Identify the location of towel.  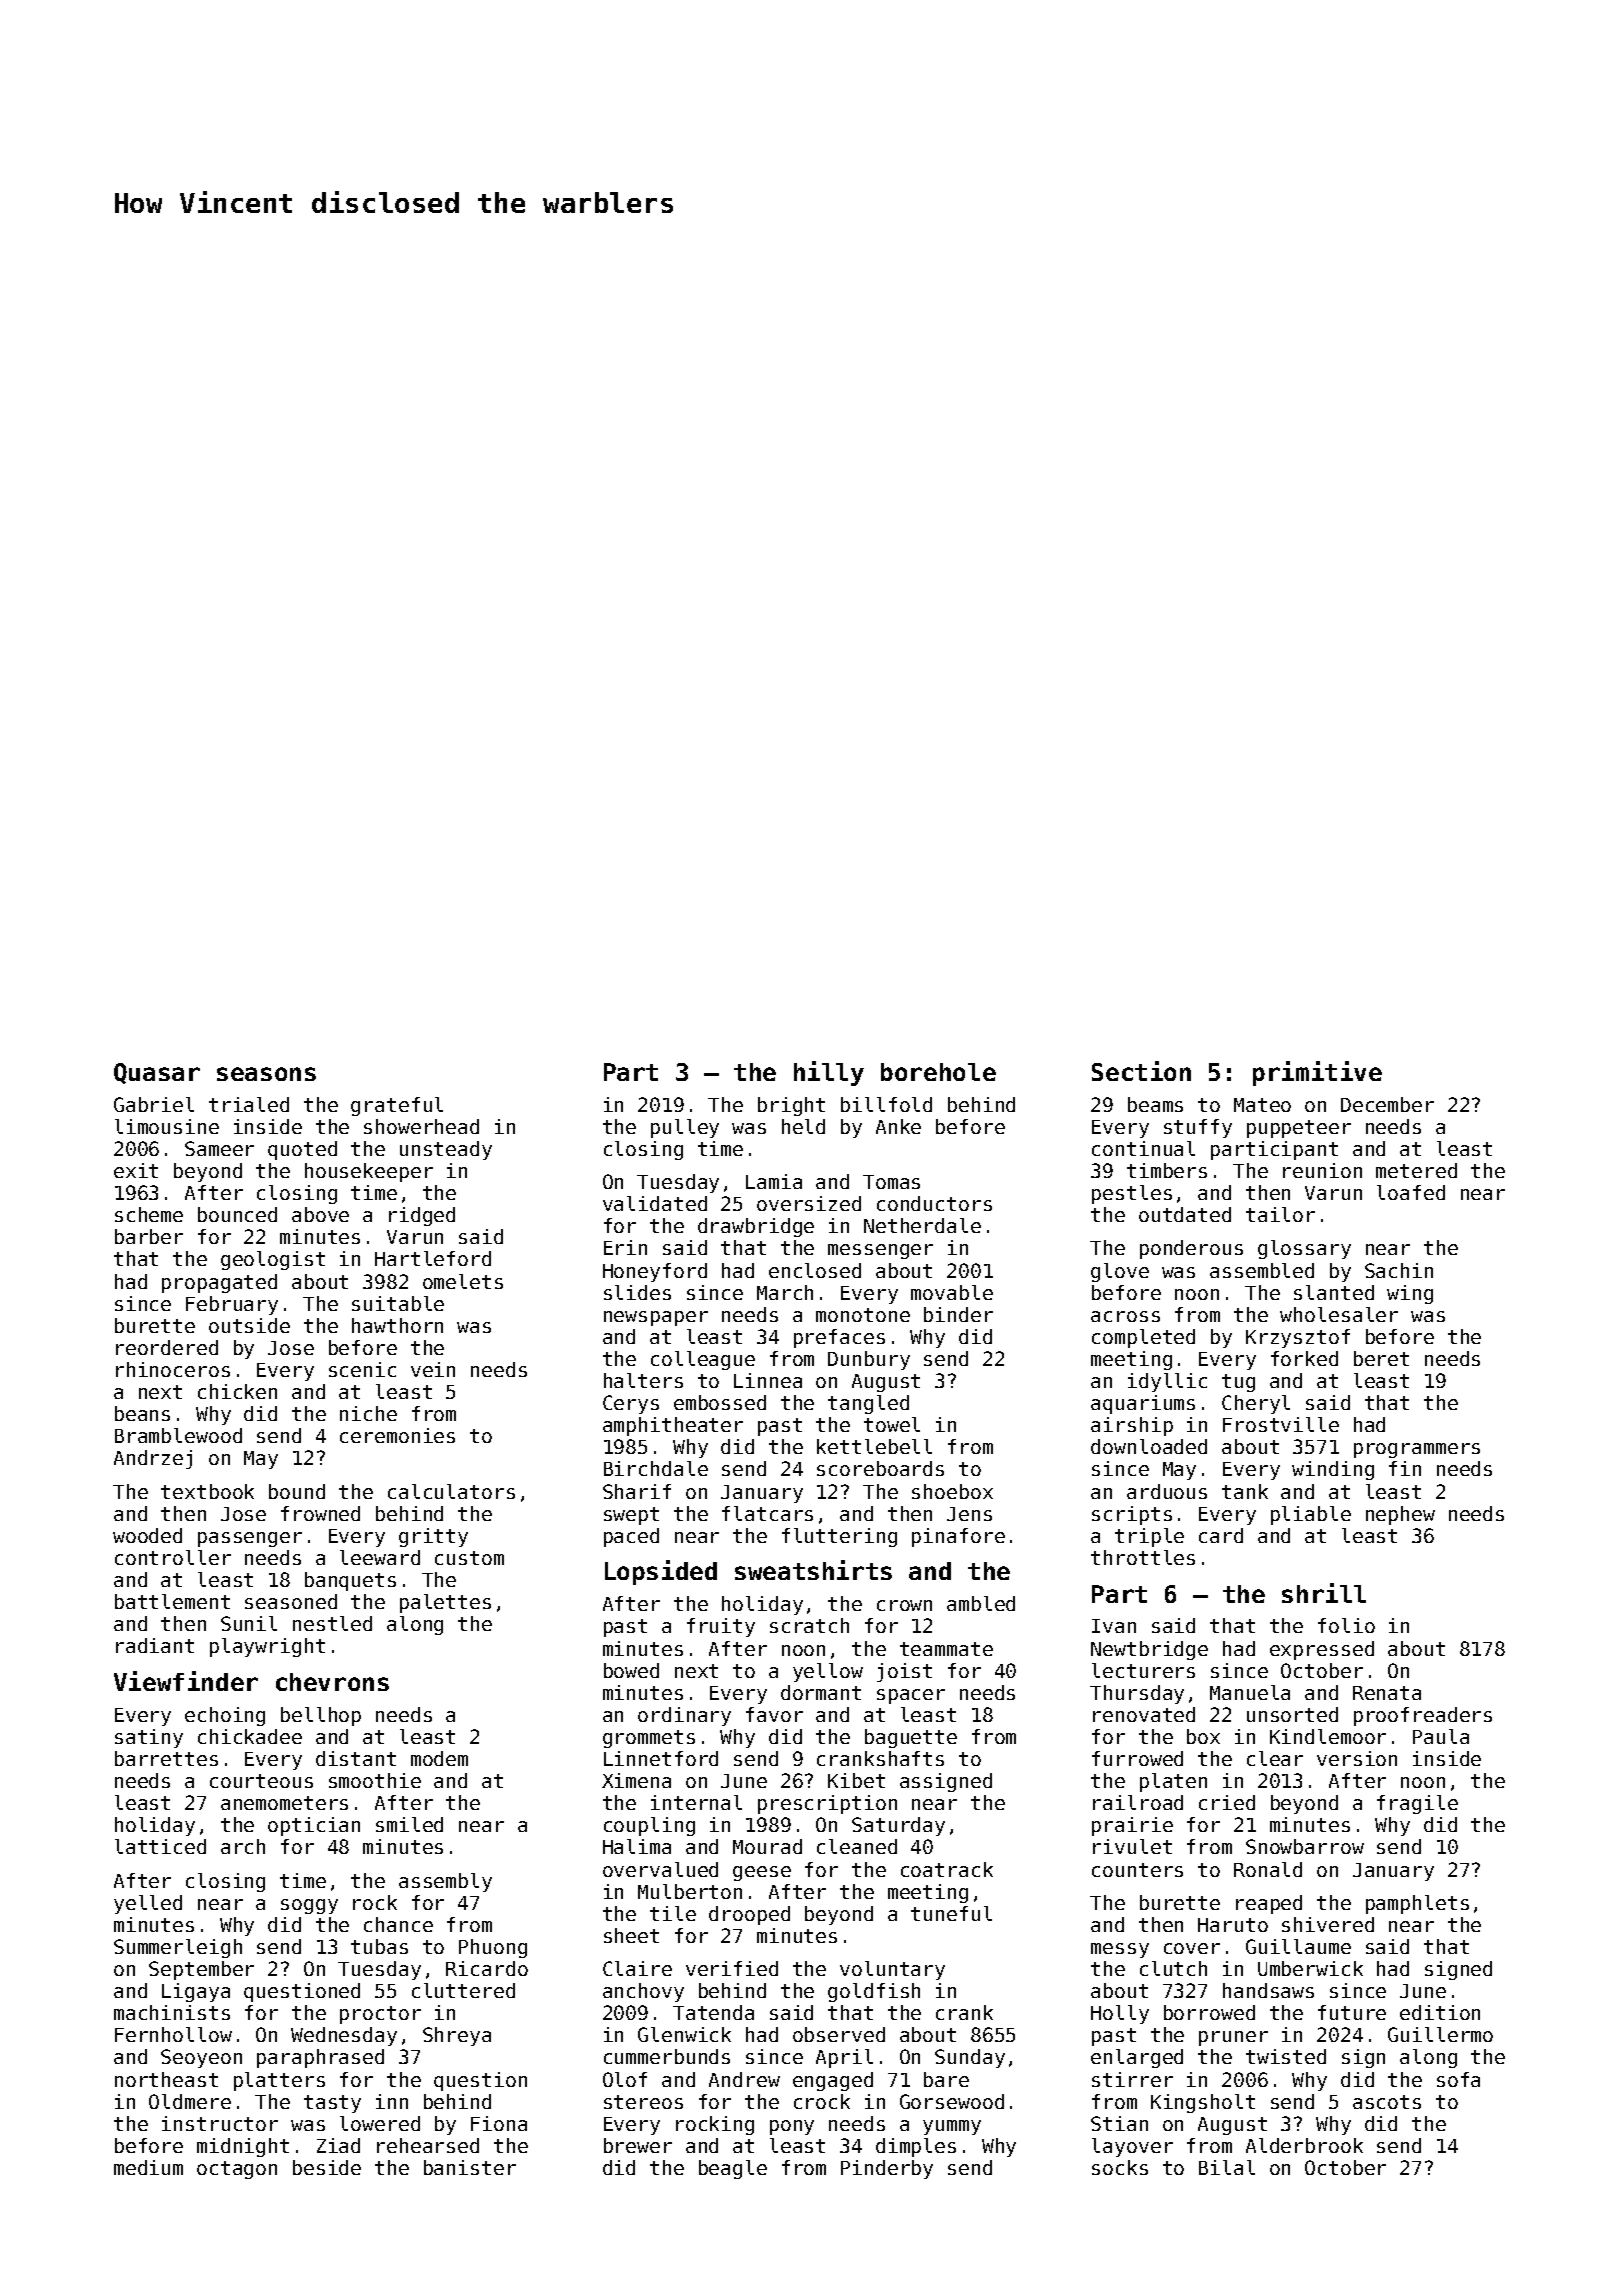
(892, 1424).
